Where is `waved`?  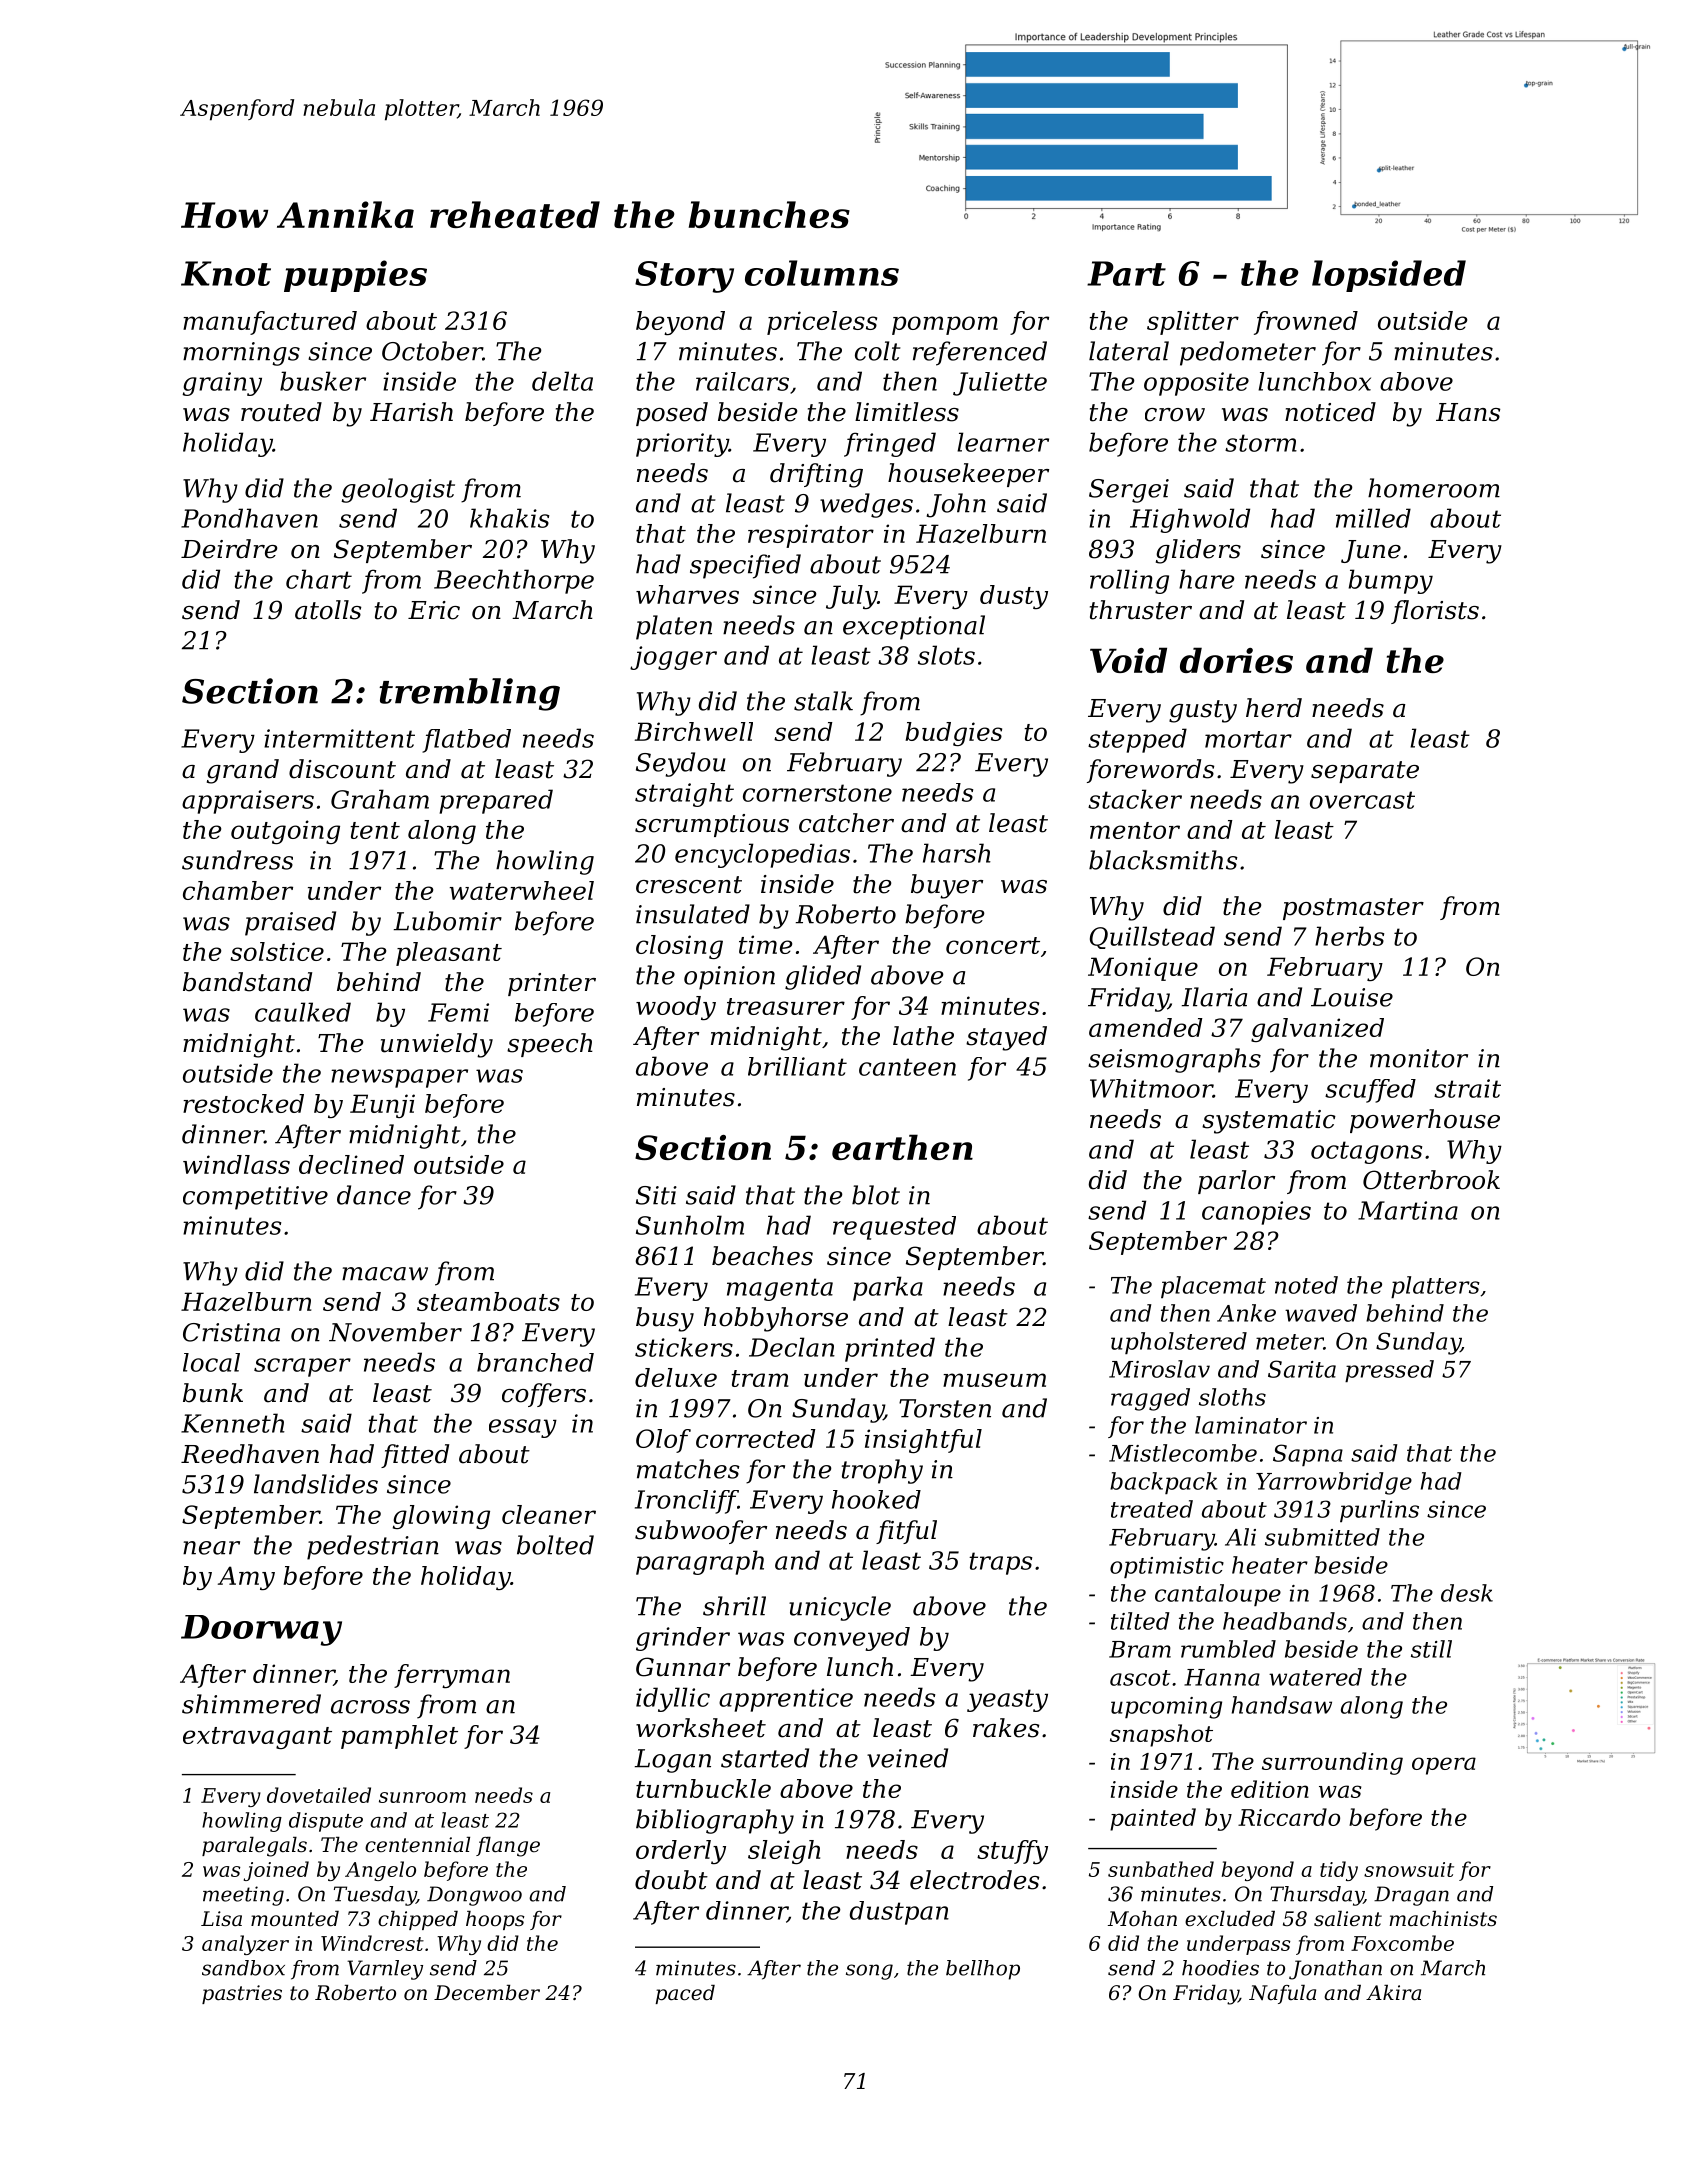 waved is located at coordinates (1321, 1313).
